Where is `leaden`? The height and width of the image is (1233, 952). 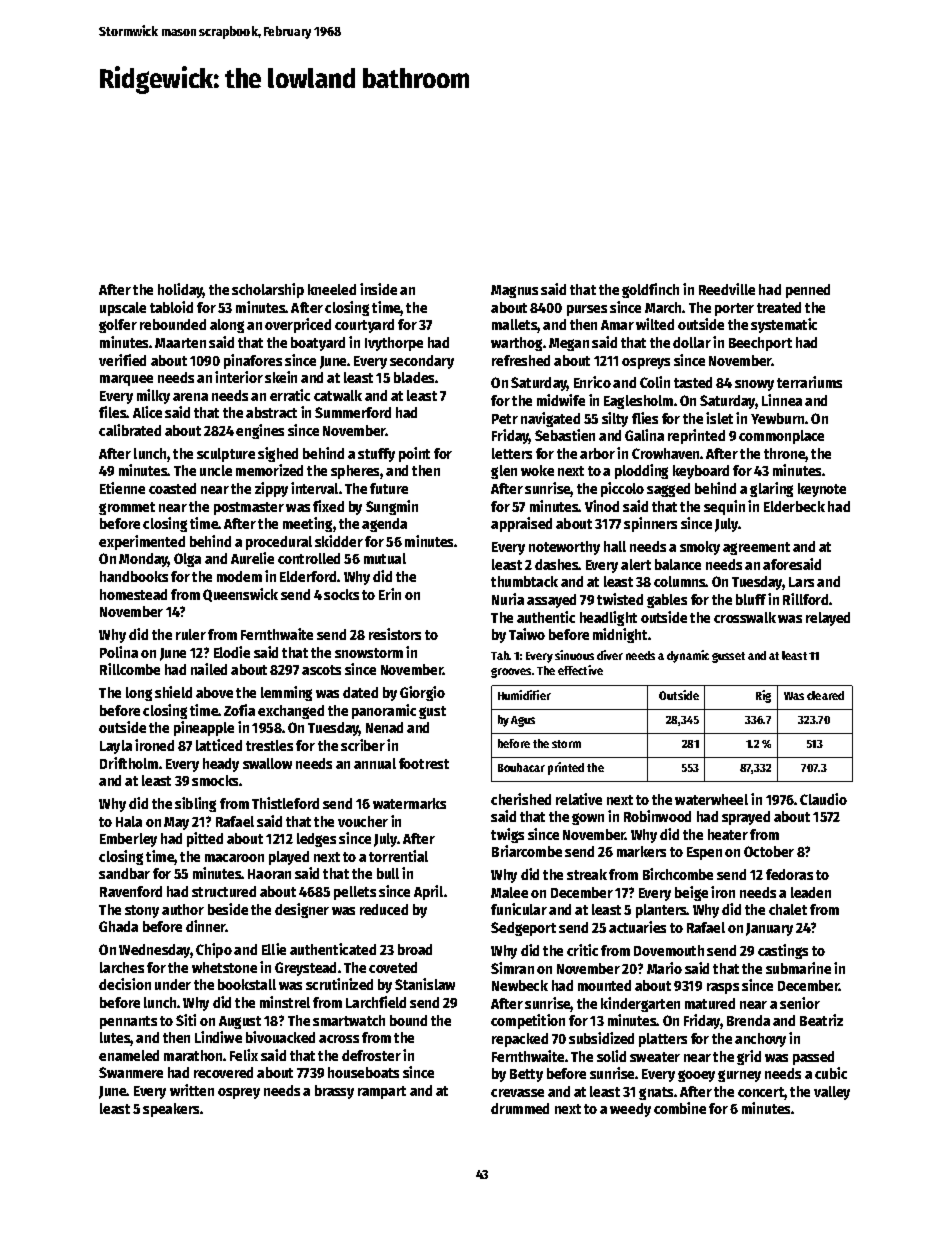 leaden is located at coordinates (811, 892).
